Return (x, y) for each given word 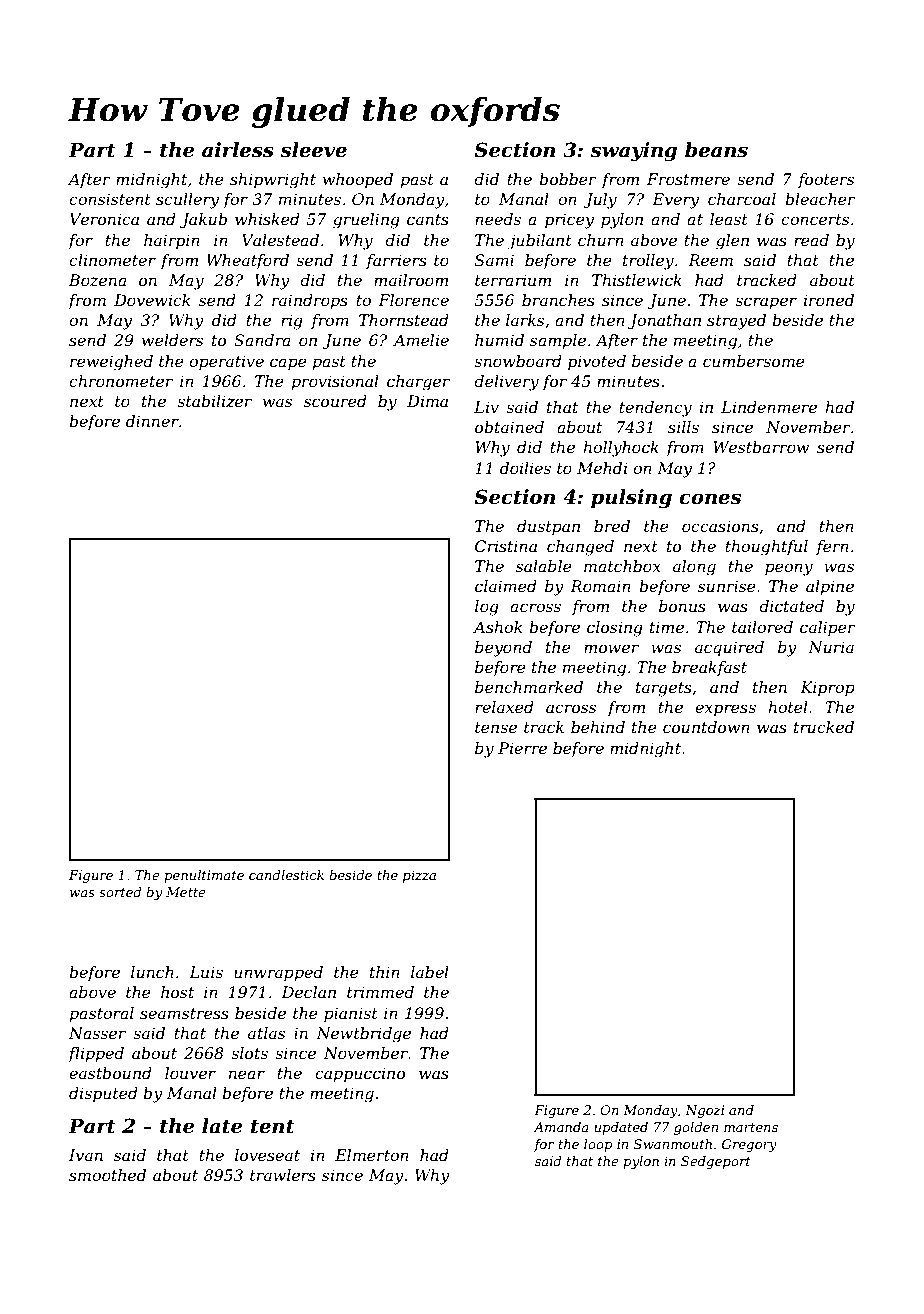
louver (190, 1073)
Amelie (421, 340)
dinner (152, 421)
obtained (509, 427)
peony (789, 569)
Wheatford (248, 261)
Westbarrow (761, 447)
